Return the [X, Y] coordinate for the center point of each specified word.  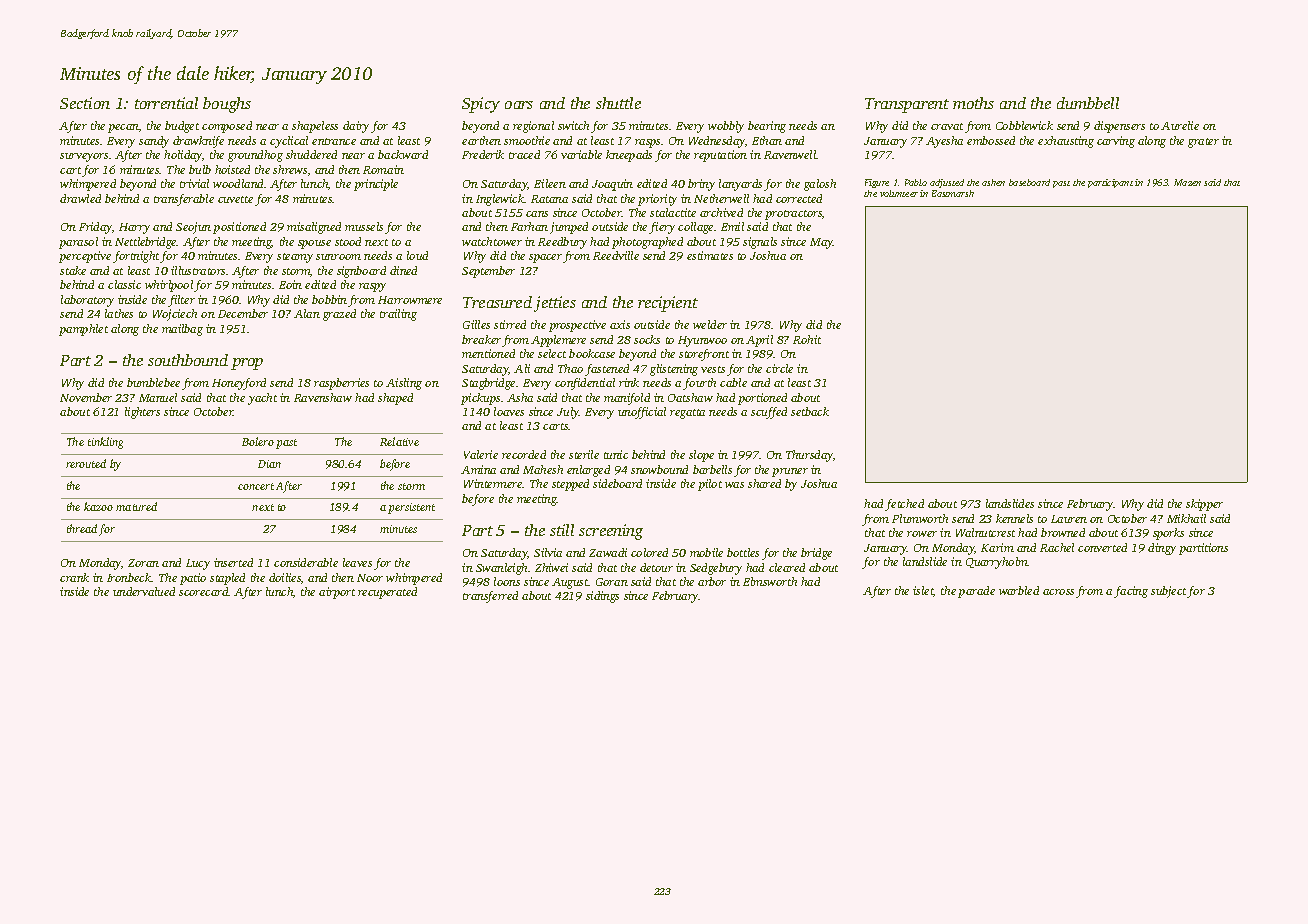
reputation [720, 156]
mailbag [182, 330]
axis [620, 324]
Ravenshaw [323, 397]
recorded [524, 454]
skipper [1204, 505]
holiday [183, 156]
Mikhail [1186, 518]
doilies [285, 577]
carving [1116, 142]
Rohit [807, 339]
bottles [743, 552]
